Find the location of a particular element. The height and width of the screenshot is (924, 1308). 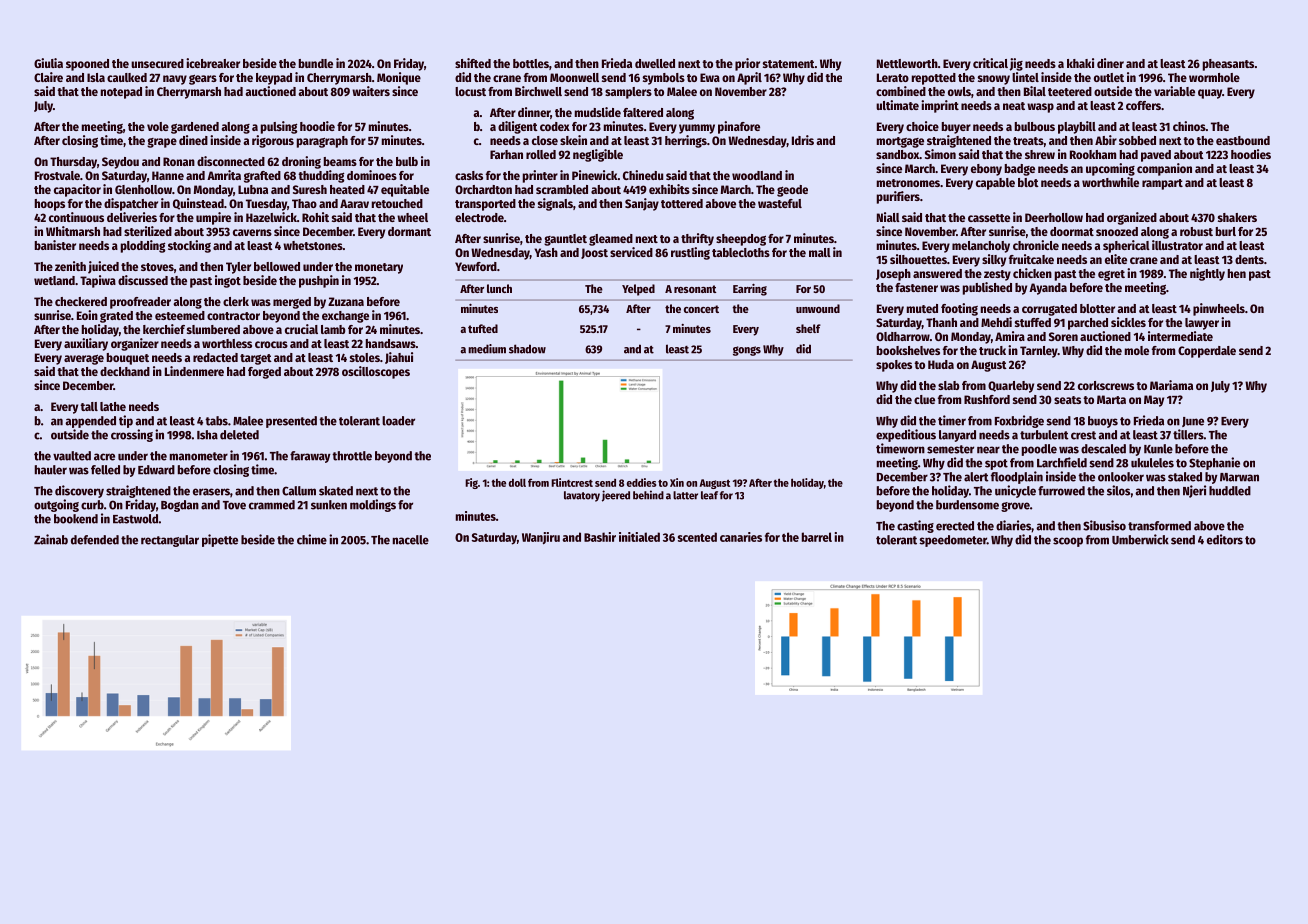

bottles is located at coordinates (531, 63).
